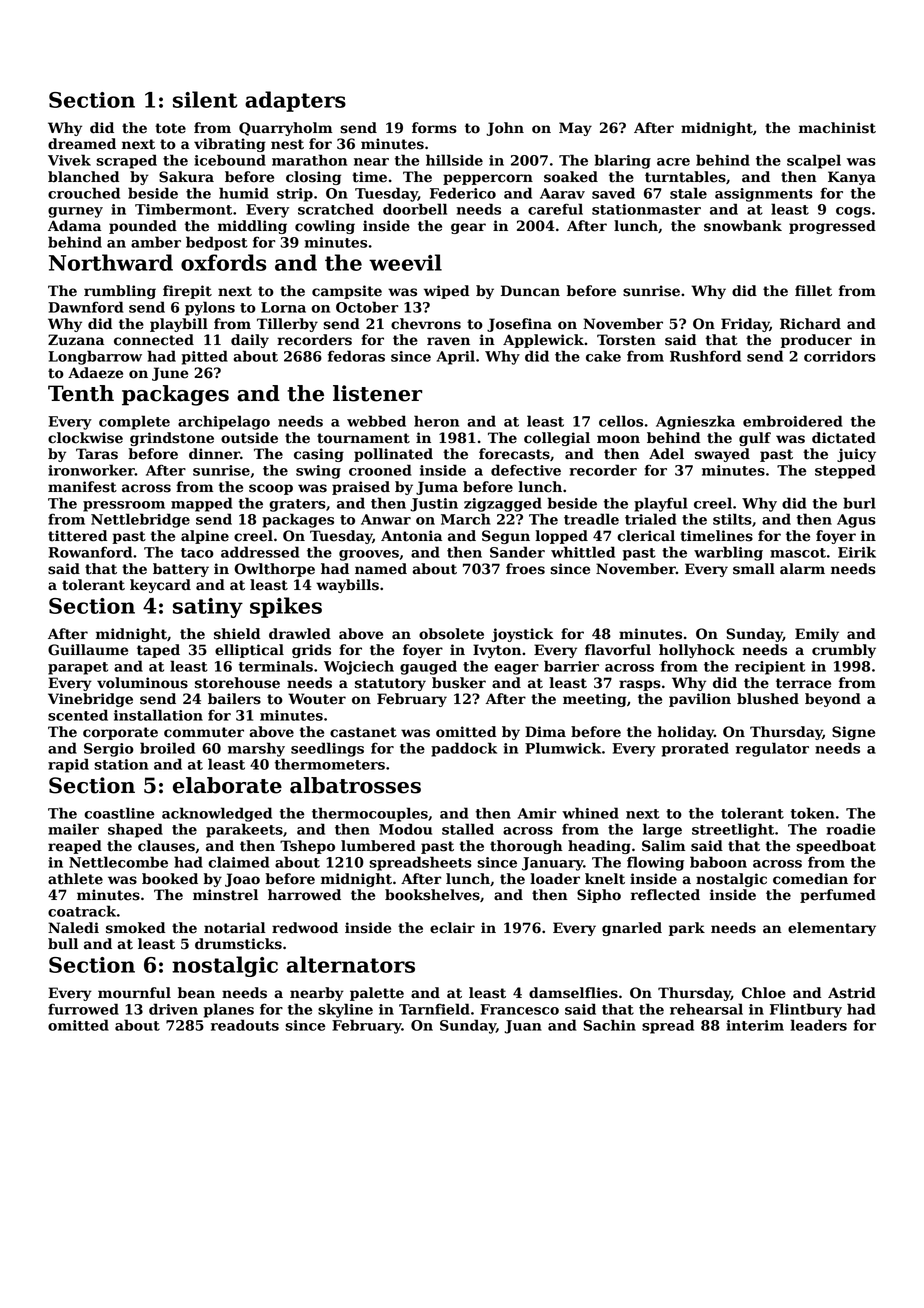 This document has height=1308, width=924. What do you see at coordinates (88, 650) in the document?
I see `Guillaume` at bounding box center [88, 650].
